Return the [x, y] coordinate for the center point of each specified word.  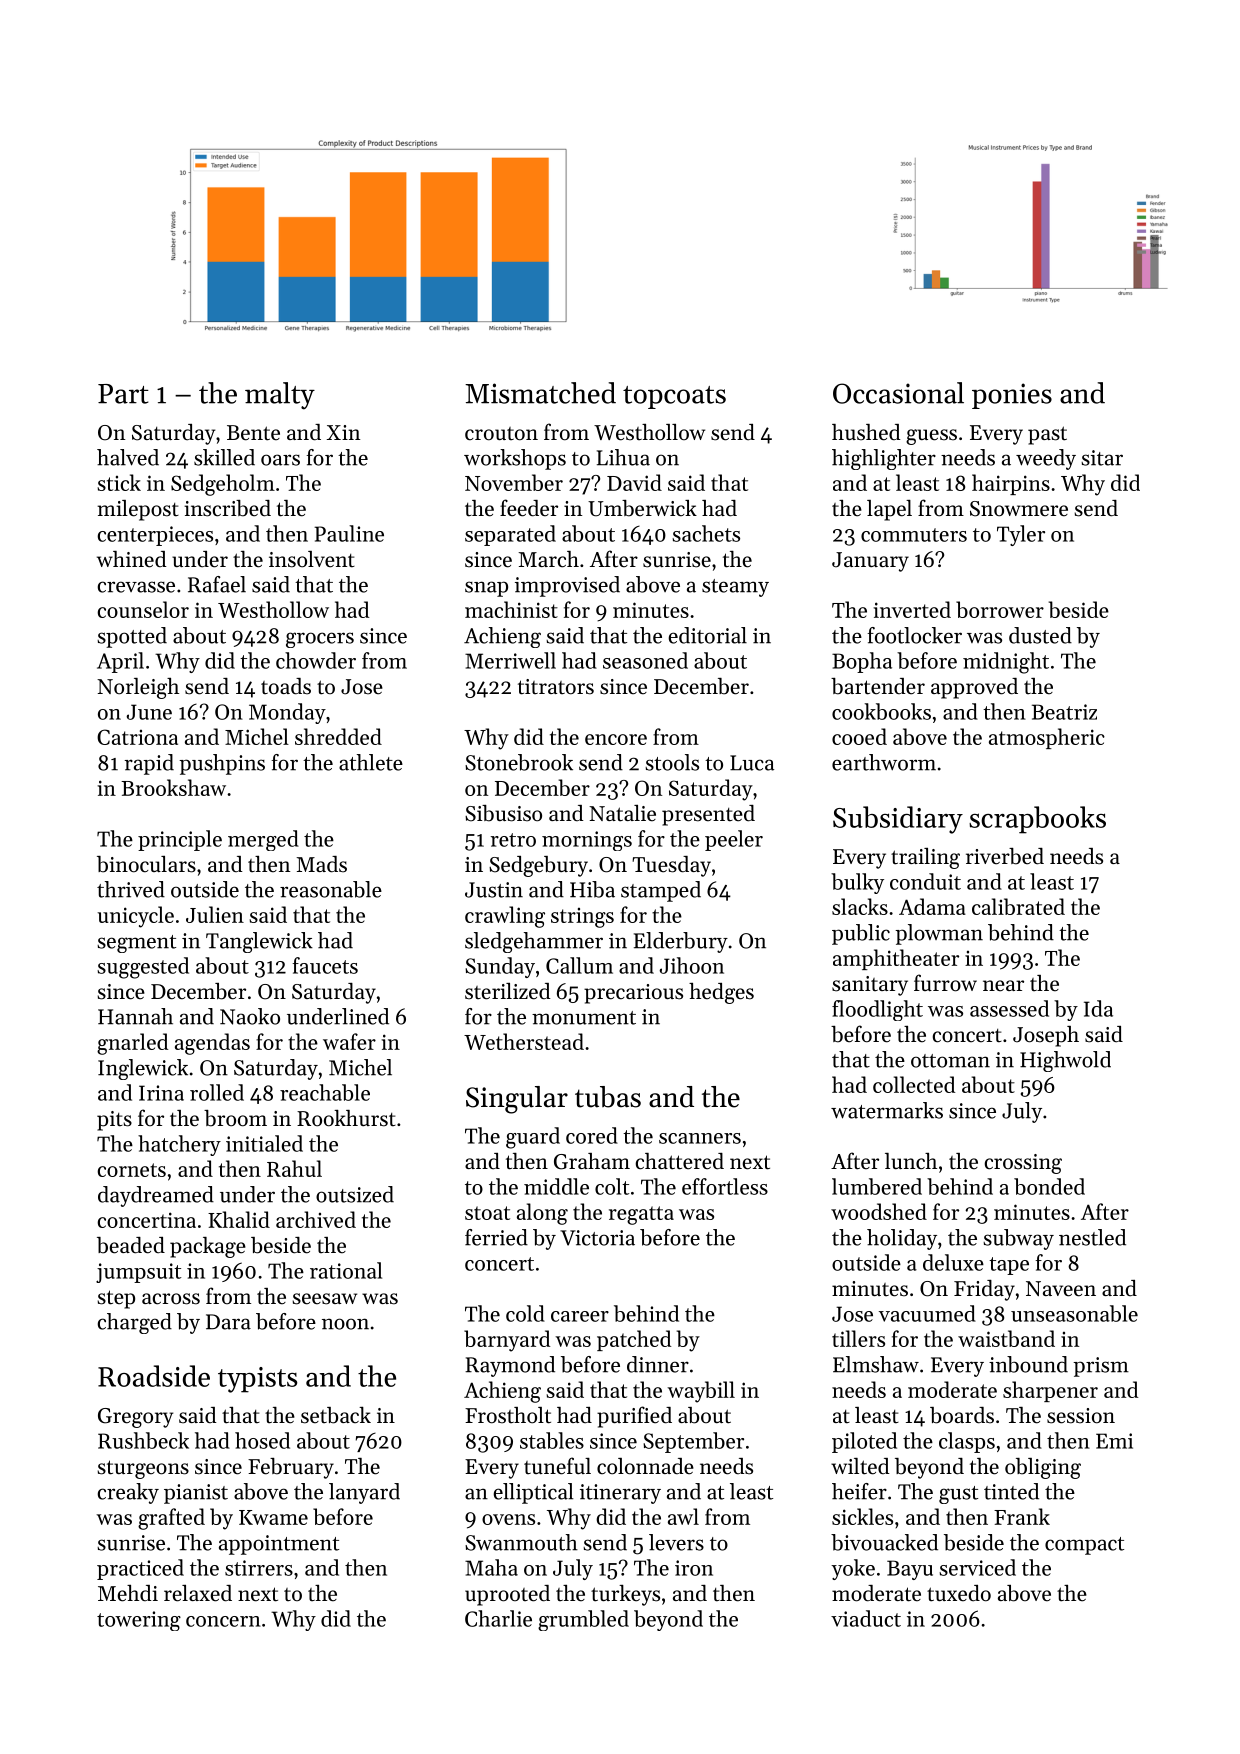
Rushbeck [143, 1440]
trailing [925, 858]
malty [280, 396]
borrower [1000, 609]
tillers [858, 1338]
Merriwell [510, 660]
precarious [633, 994]
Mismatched [540, 393]
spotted [132, 637]
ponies [1012, 396]
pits [114, 1121]
